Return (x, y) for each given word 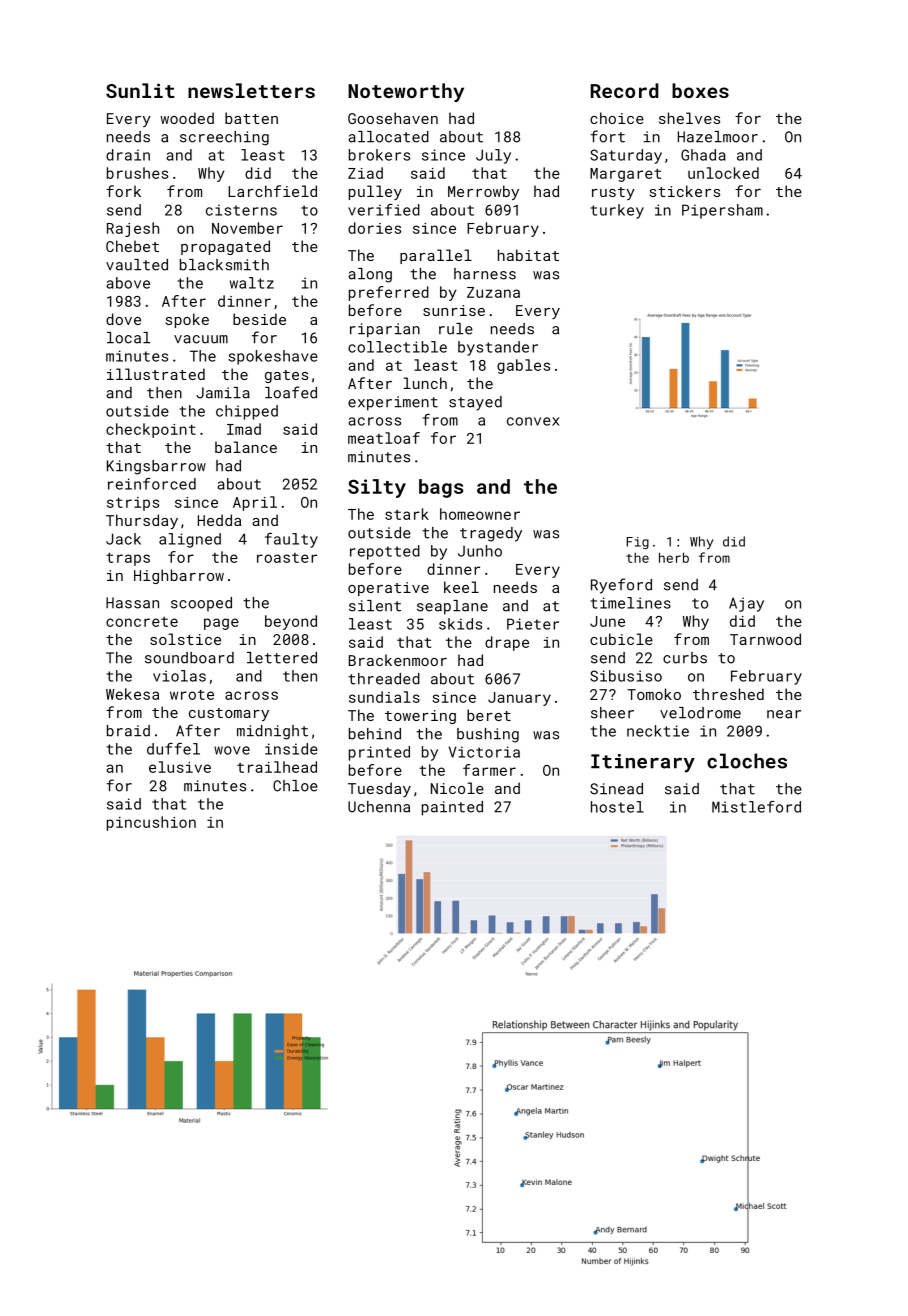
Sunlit (140, 90)
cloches (747, 761)
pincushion (151, 823)
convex (533, 421)
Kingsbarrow (156, 467)
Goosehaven (393, 118)
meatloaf (384, 438)
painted (452, 808)
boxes (700, 90)
